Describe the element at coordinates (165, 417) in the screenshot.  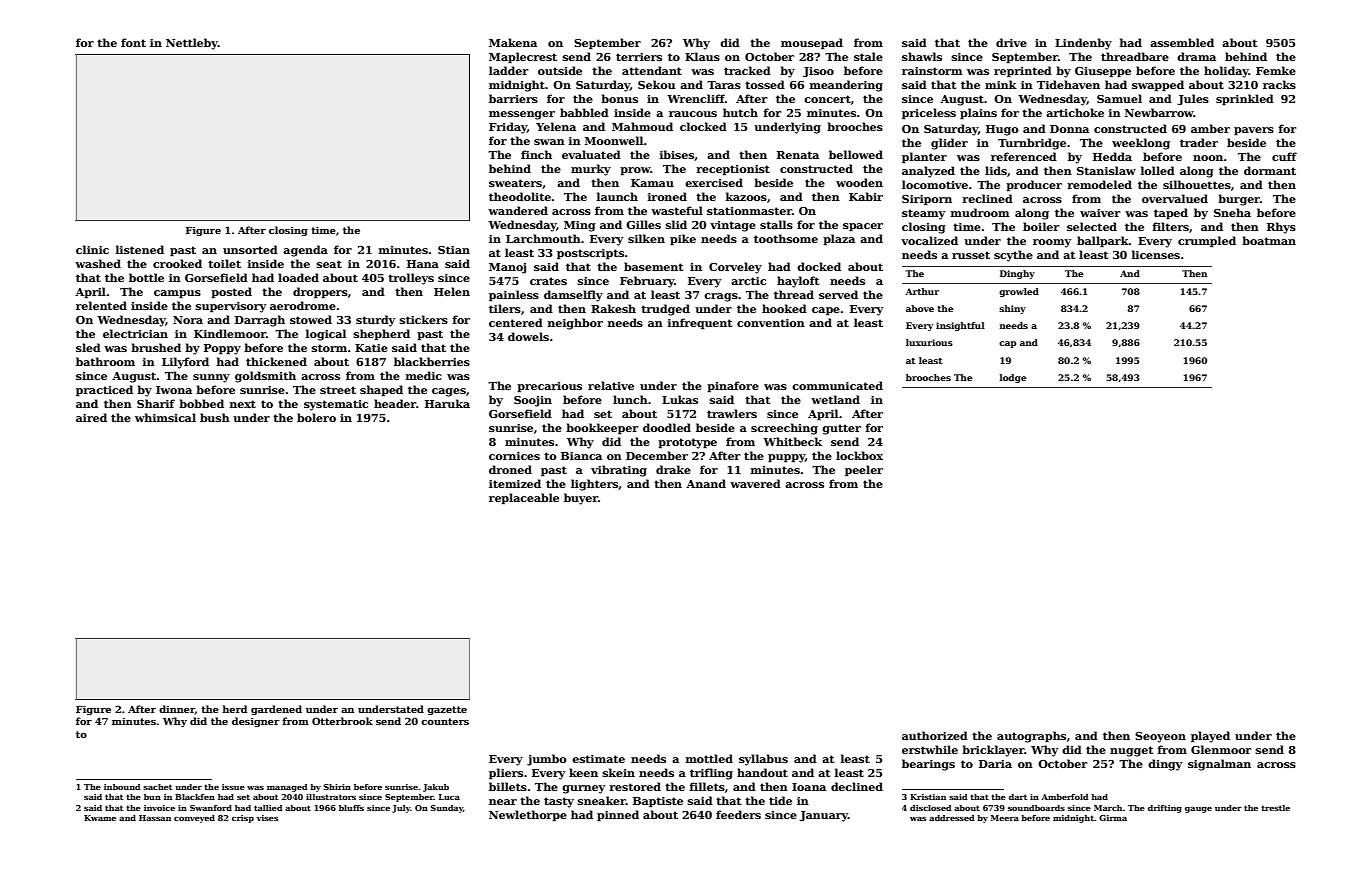
I see `whimsical` at that location.
